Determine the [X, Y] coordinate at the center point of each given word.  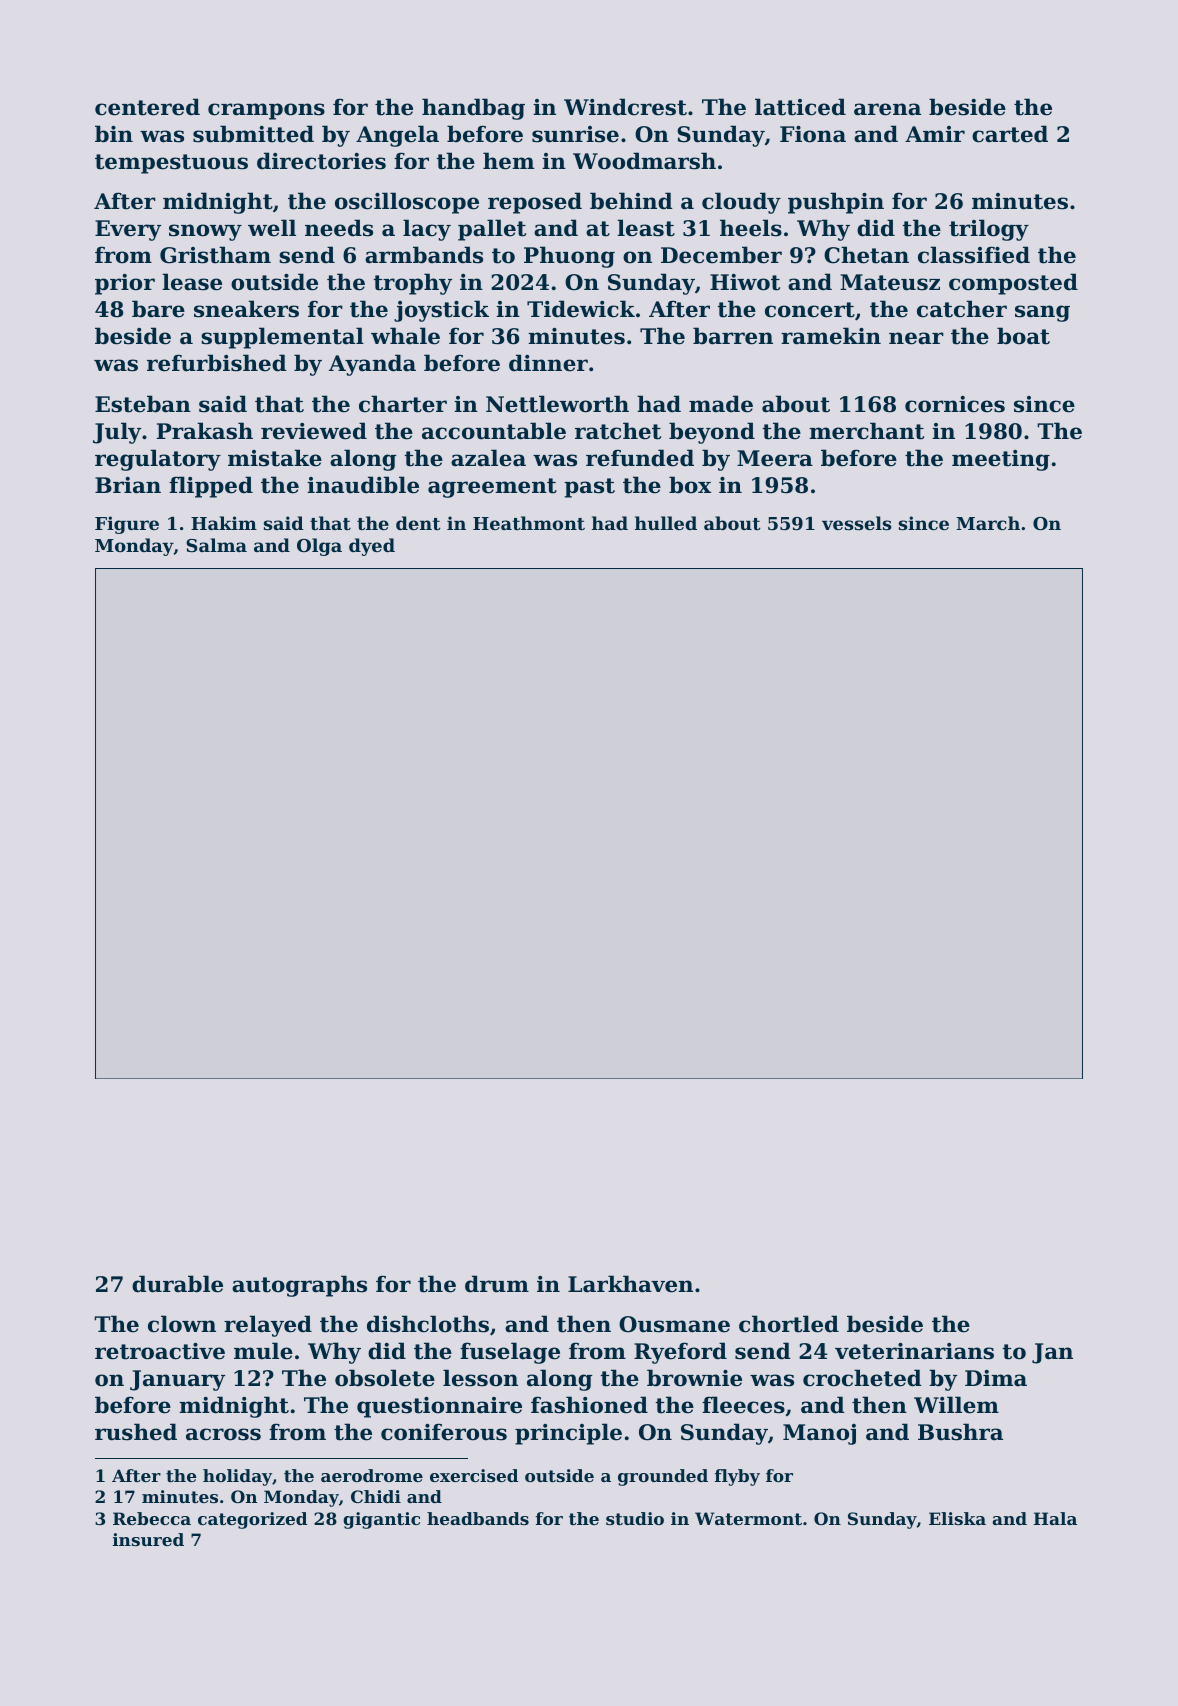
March [988, 523]
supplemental [282, 338]
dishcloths [428, 1324]
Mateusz [890, 282]
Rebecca [152, 1518]
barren [733, 336]
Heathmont [529, 523]
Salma [216, 545]
